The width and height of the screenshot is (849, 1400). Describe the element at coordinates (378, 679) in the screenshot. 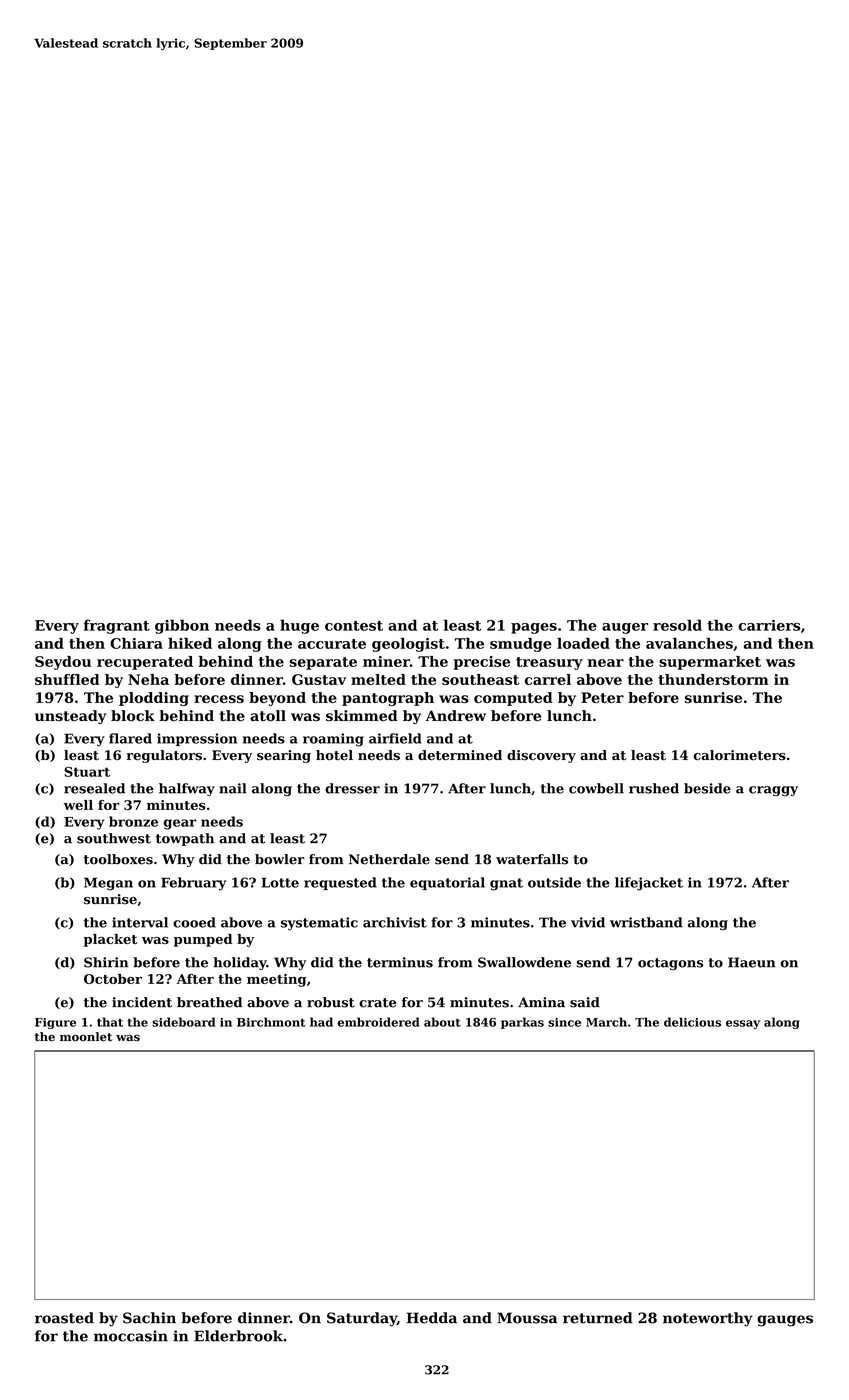

I see `melted` at that location.
